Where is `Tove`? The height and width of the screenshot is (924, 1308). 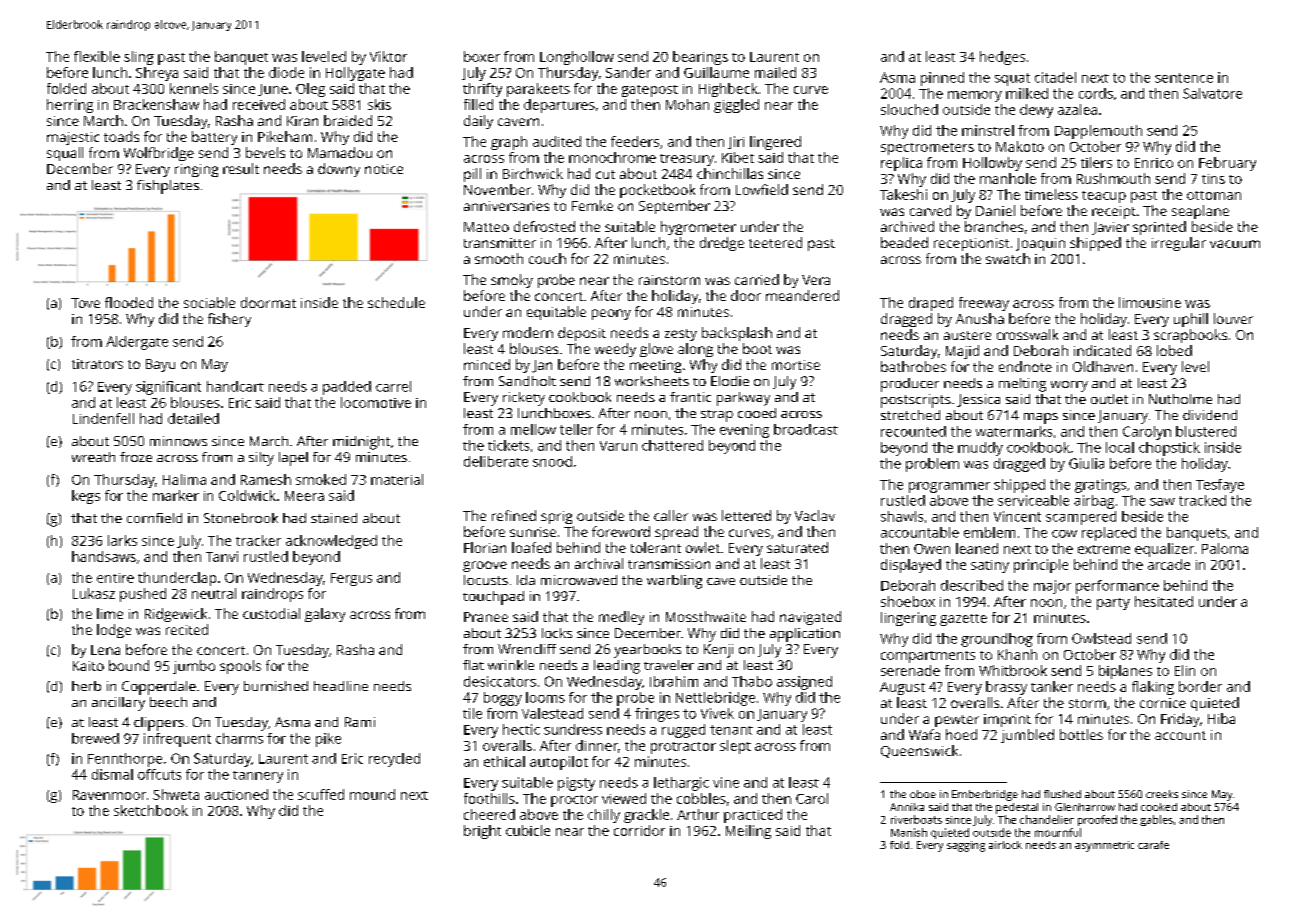
Tove is located at coordinates (85, 303).
